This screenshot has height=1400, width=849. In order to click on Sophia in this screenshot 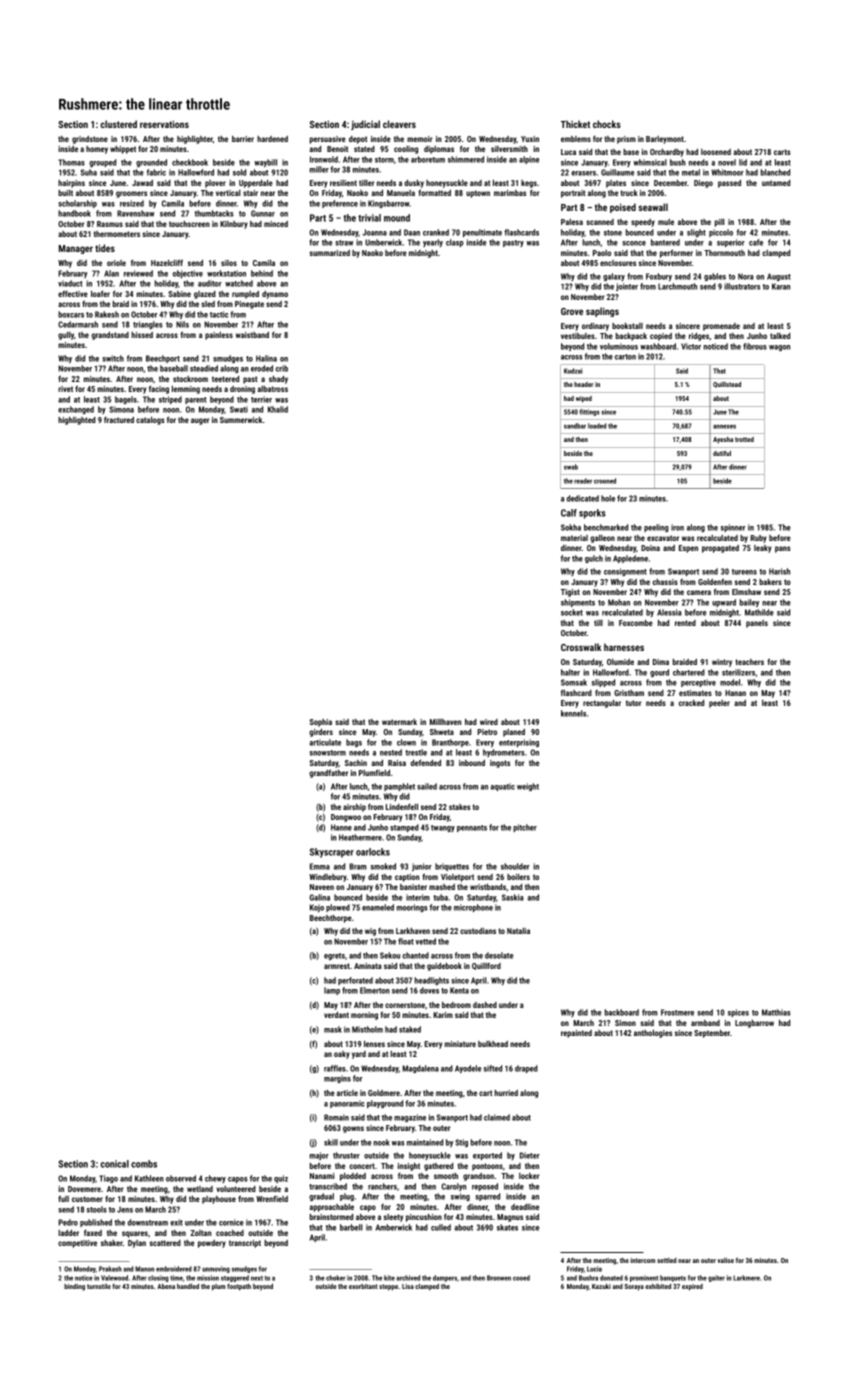, I will do `click(321, 723)`.
